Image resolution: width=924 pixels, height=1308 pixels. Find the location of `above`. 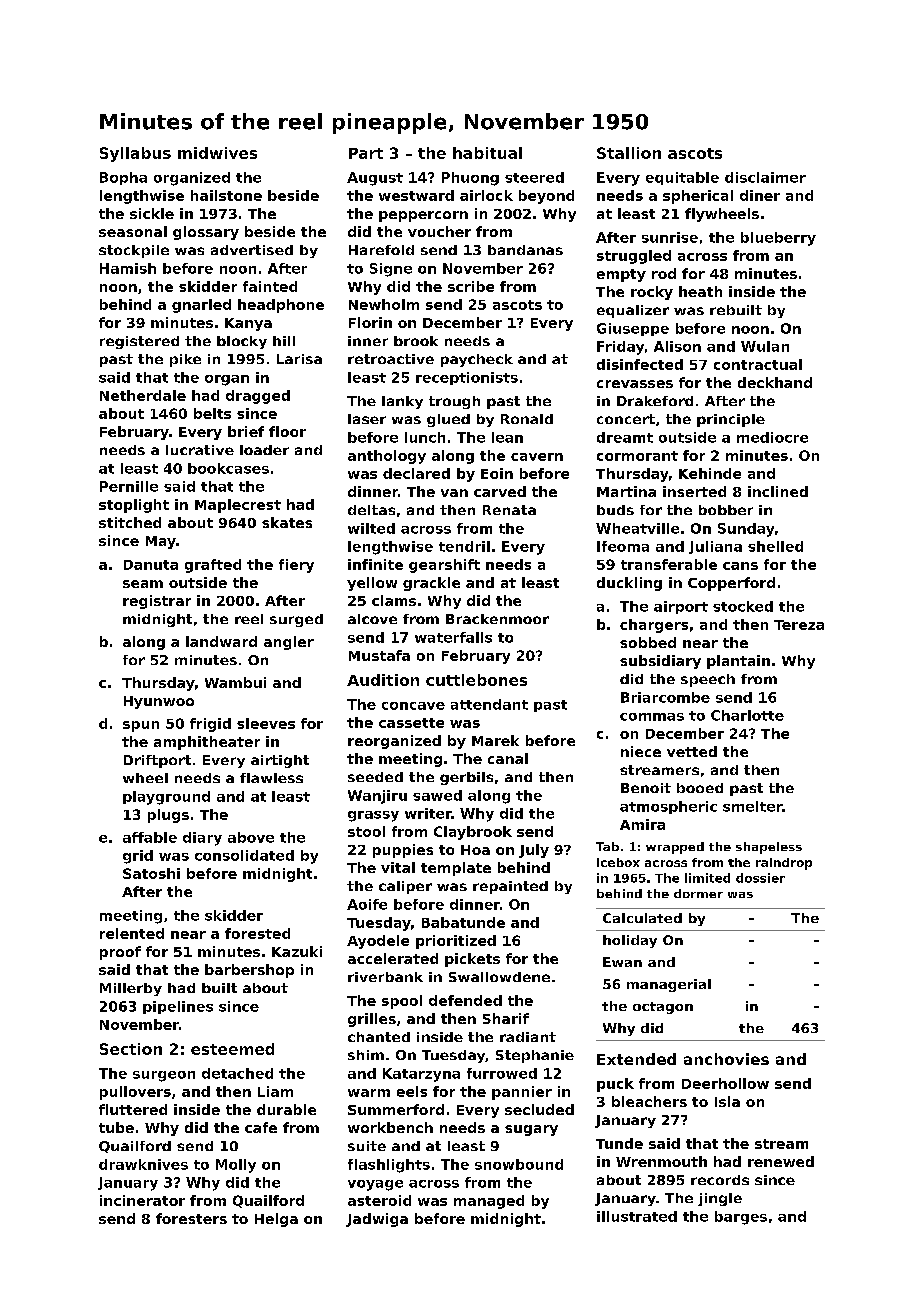

above is located at coordinates (251, 837).
